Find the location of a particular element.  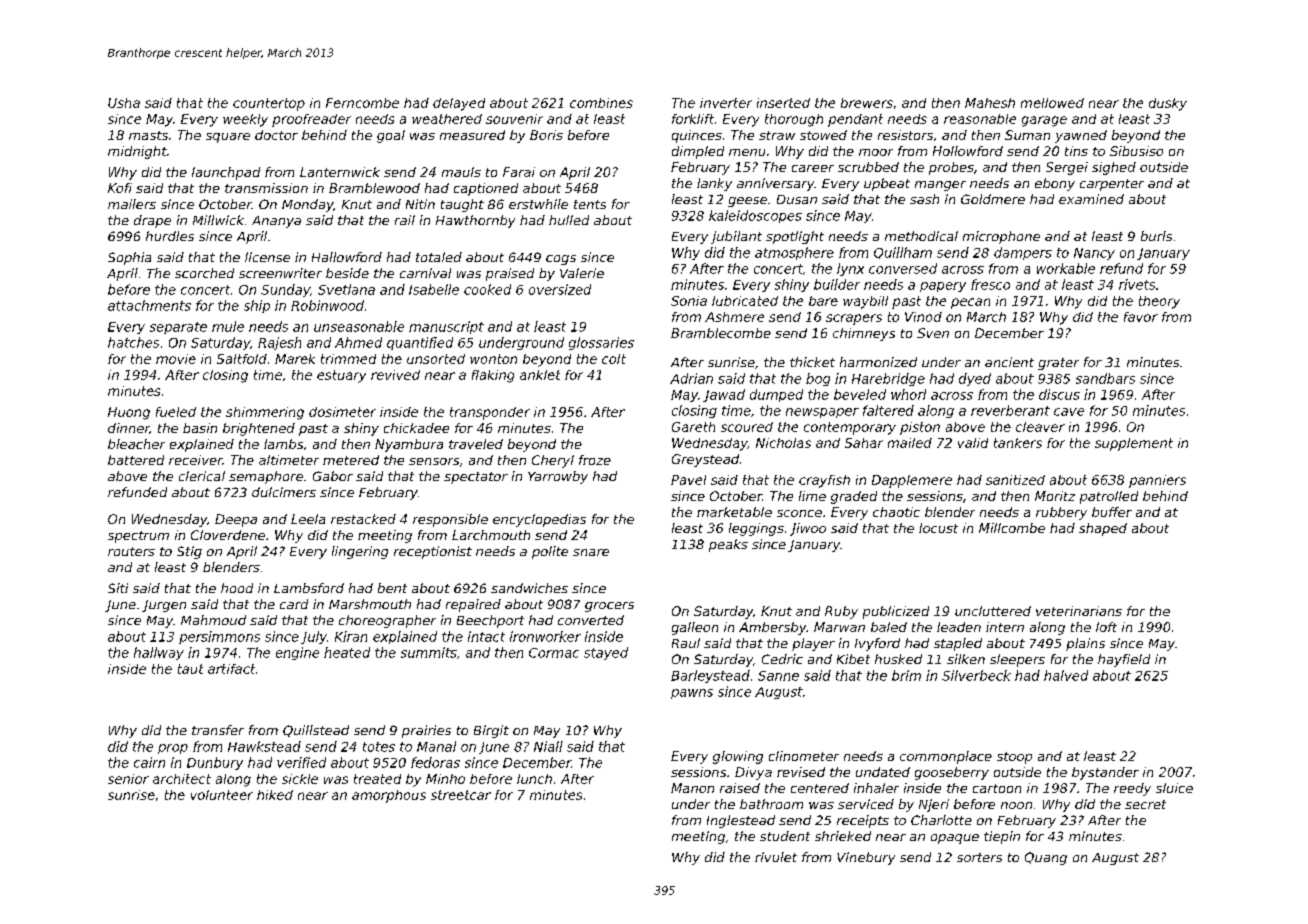

inserted is located at coordinates (783, 103).
